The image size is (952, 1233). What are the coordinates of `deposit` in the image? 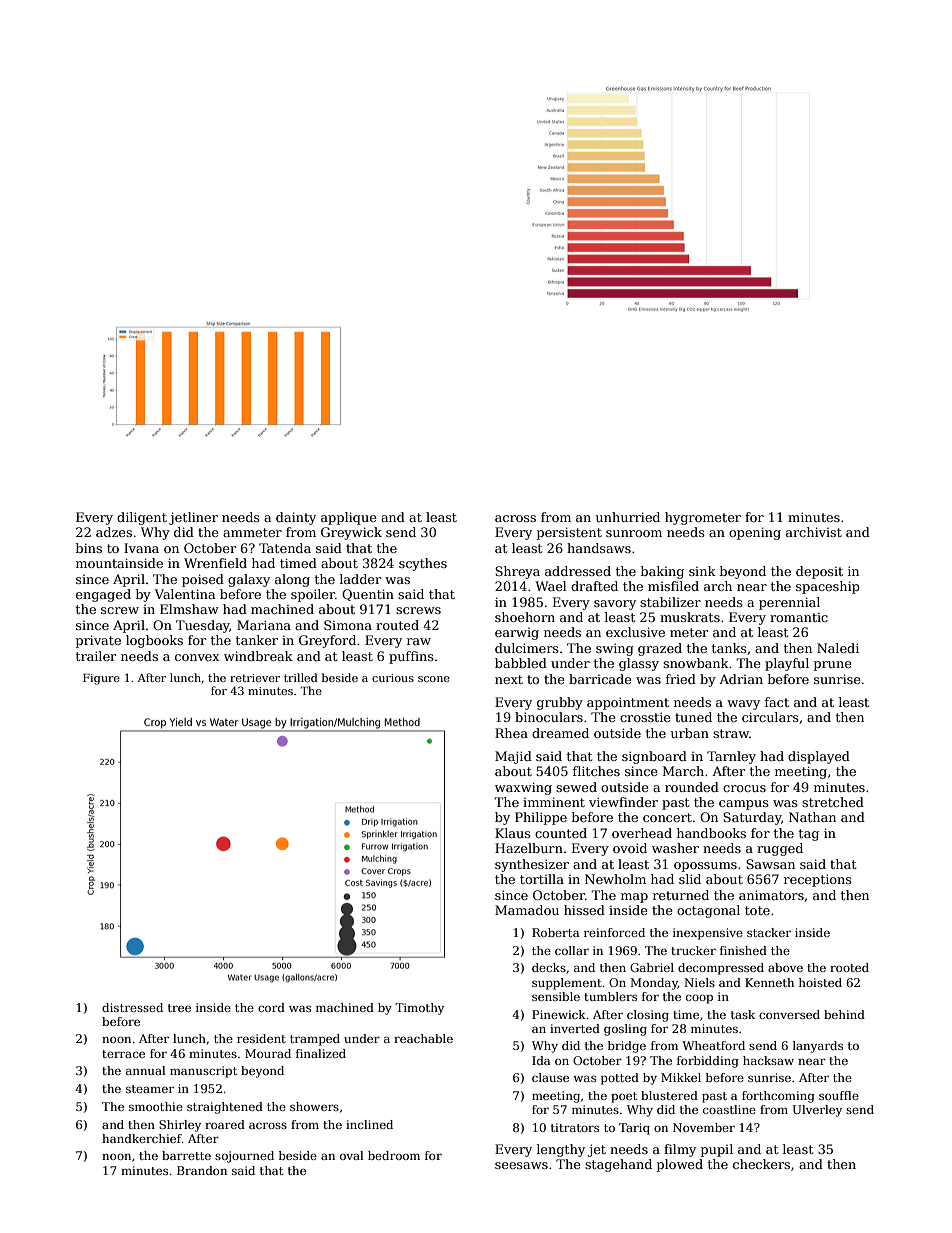 It's located at (819, 572).
